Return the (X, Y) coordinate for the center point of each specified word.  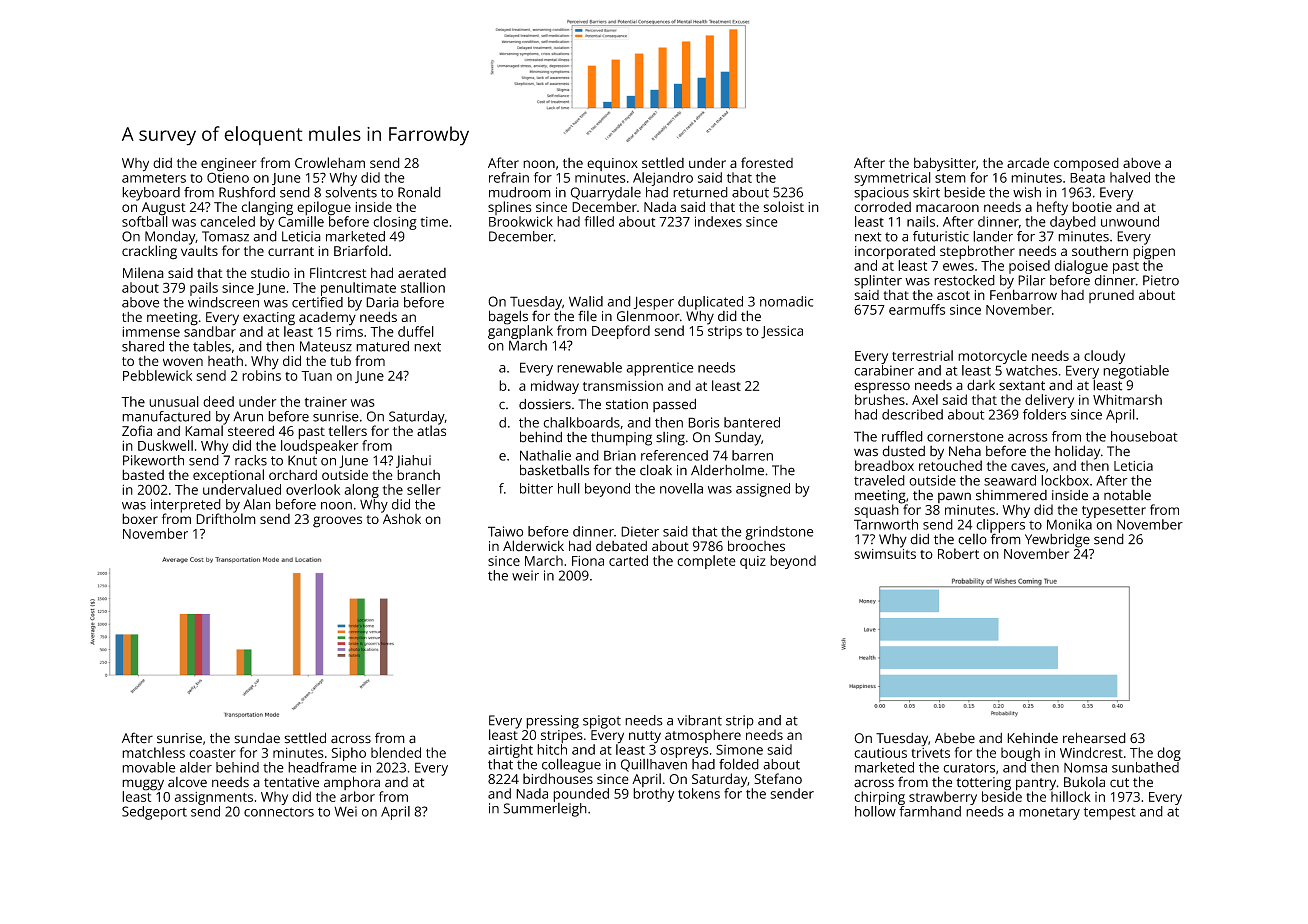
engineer (228, 165)
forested (767, 162)
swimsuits (885, 554)
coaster (212, 753)
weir (525, 575)
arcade (1028, 162)
